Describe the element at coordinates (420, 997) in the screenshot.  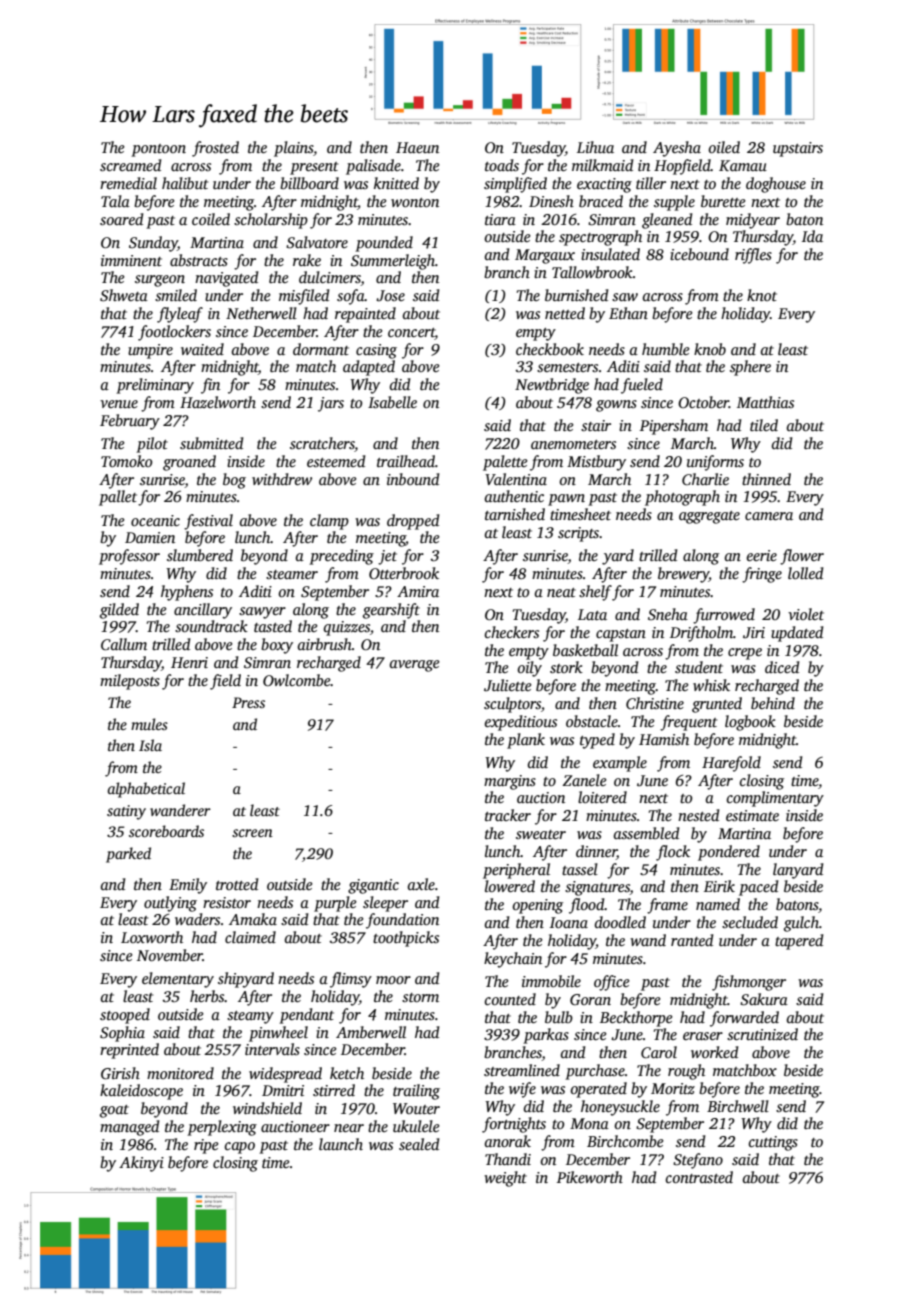
I see `storm` at that location.
